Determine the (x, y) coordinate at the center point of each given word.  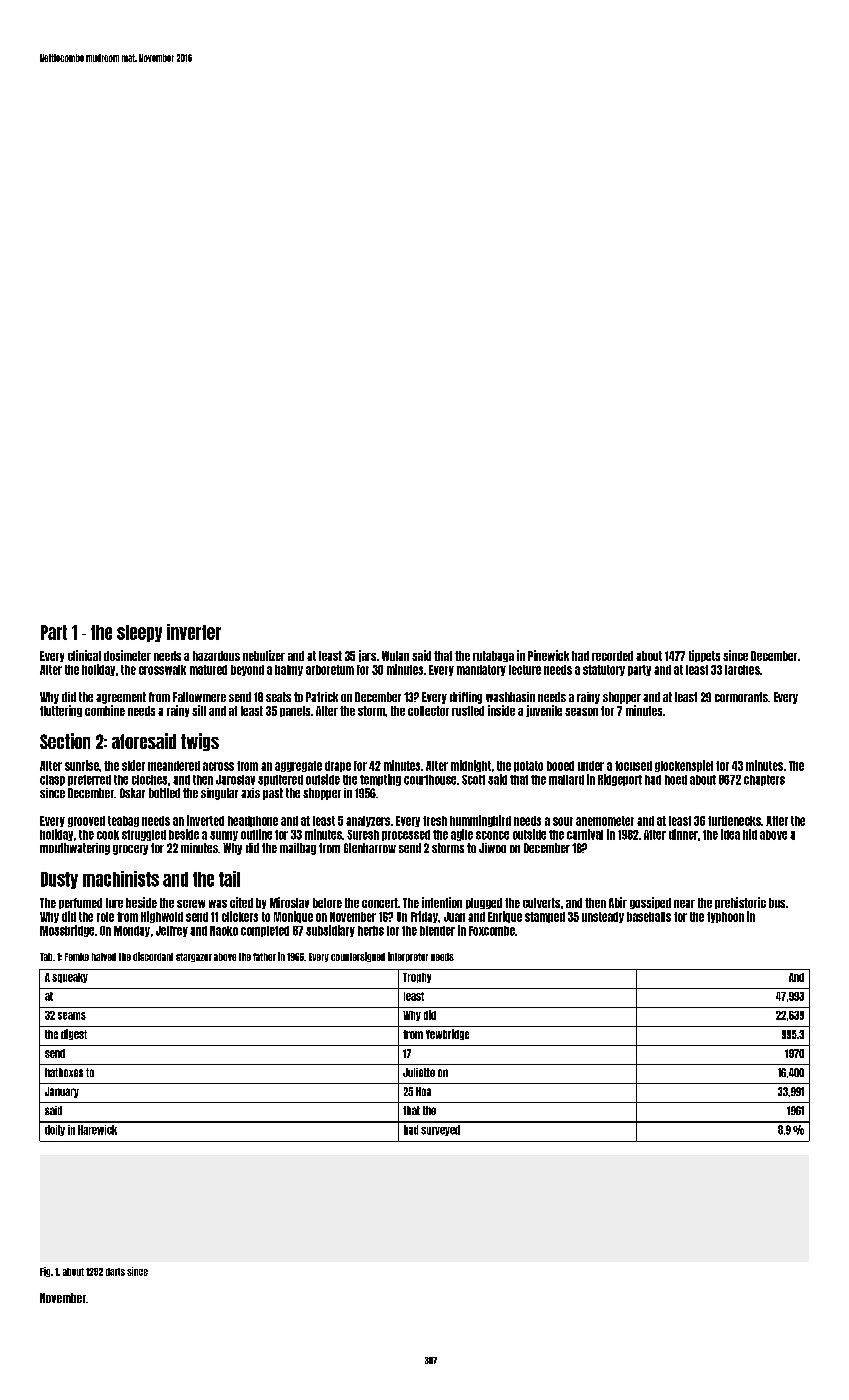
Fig (45, 1272)
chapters (764, 780)
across (218, 766)
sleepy (139, 633)
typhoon (725, 917)
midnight (471, 766)
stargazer (194, 957)
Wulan (395, 656)
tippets (704, 656)
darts (115, 1272)
